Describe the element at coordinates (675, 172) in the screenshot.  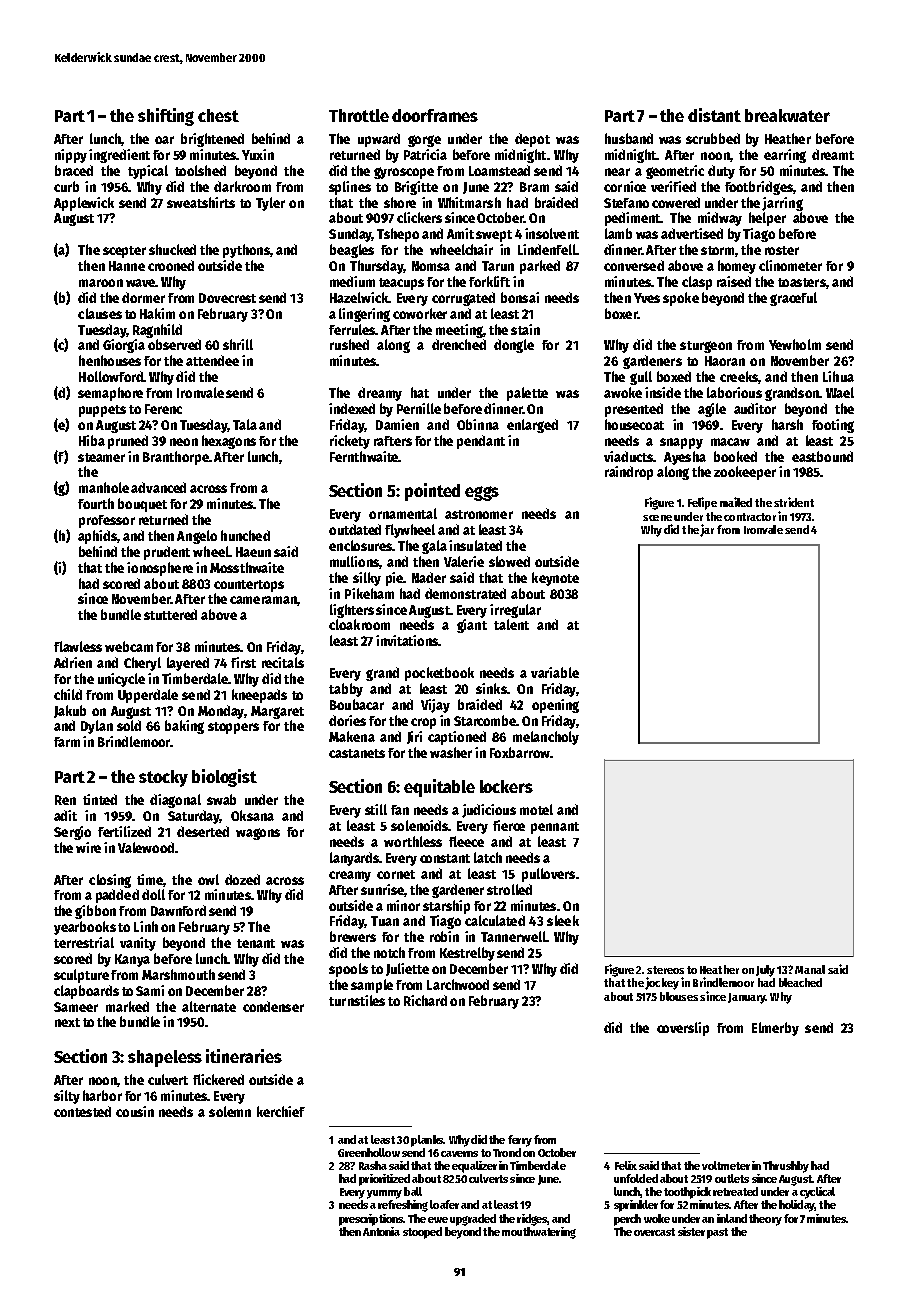
I see `geometric` at that location.
